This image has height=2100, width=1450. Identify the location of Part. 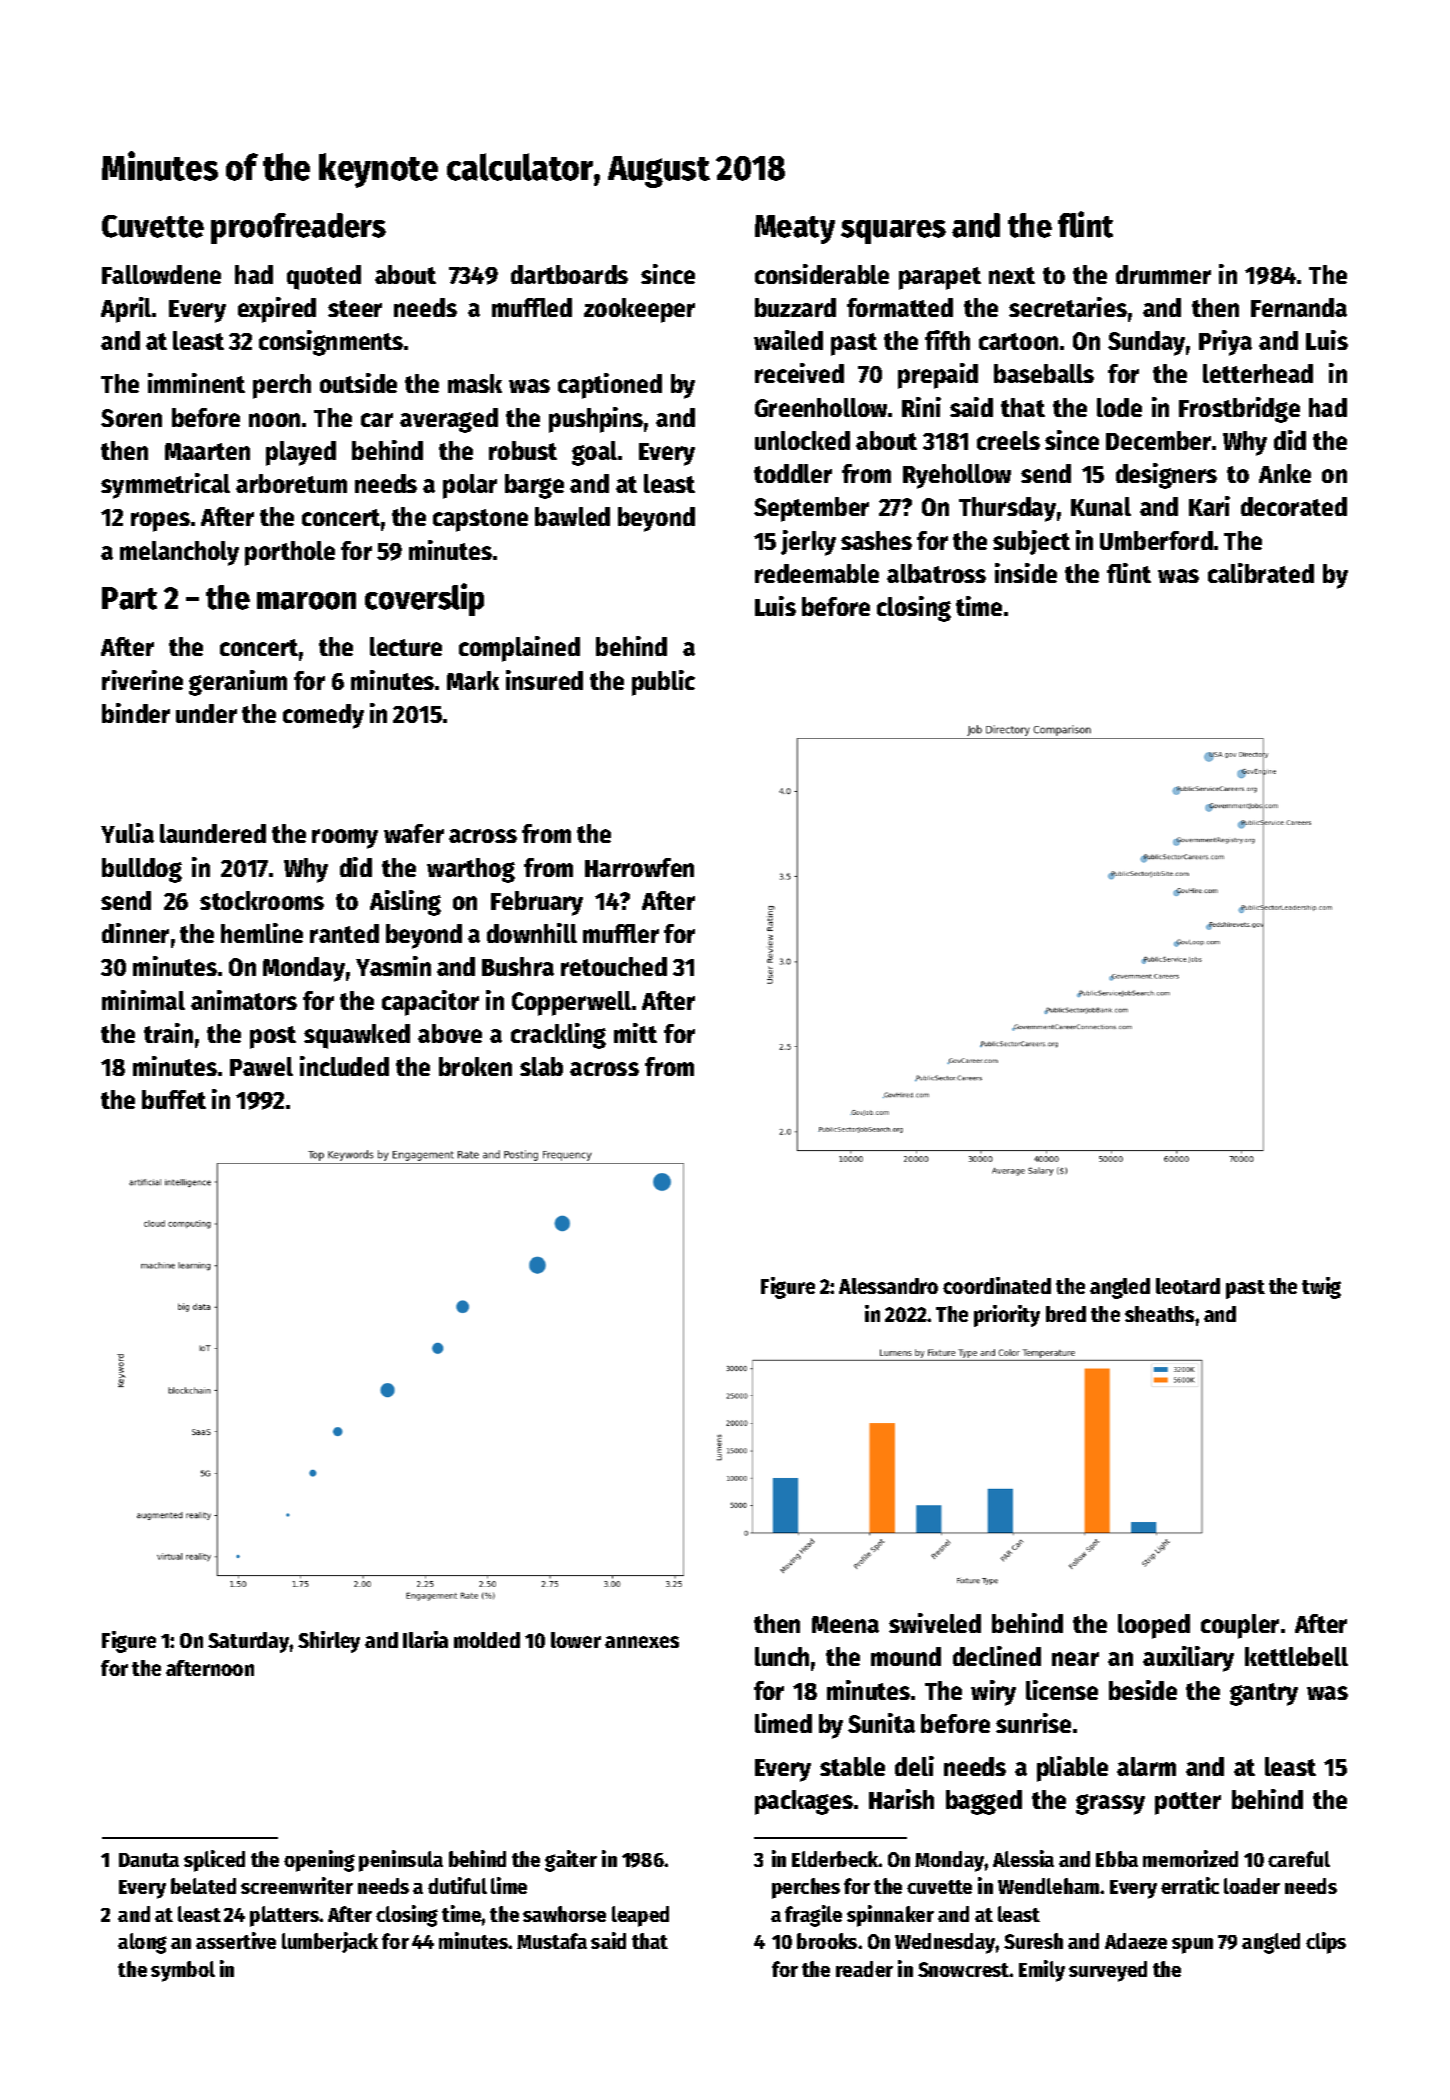
(129, 598).
